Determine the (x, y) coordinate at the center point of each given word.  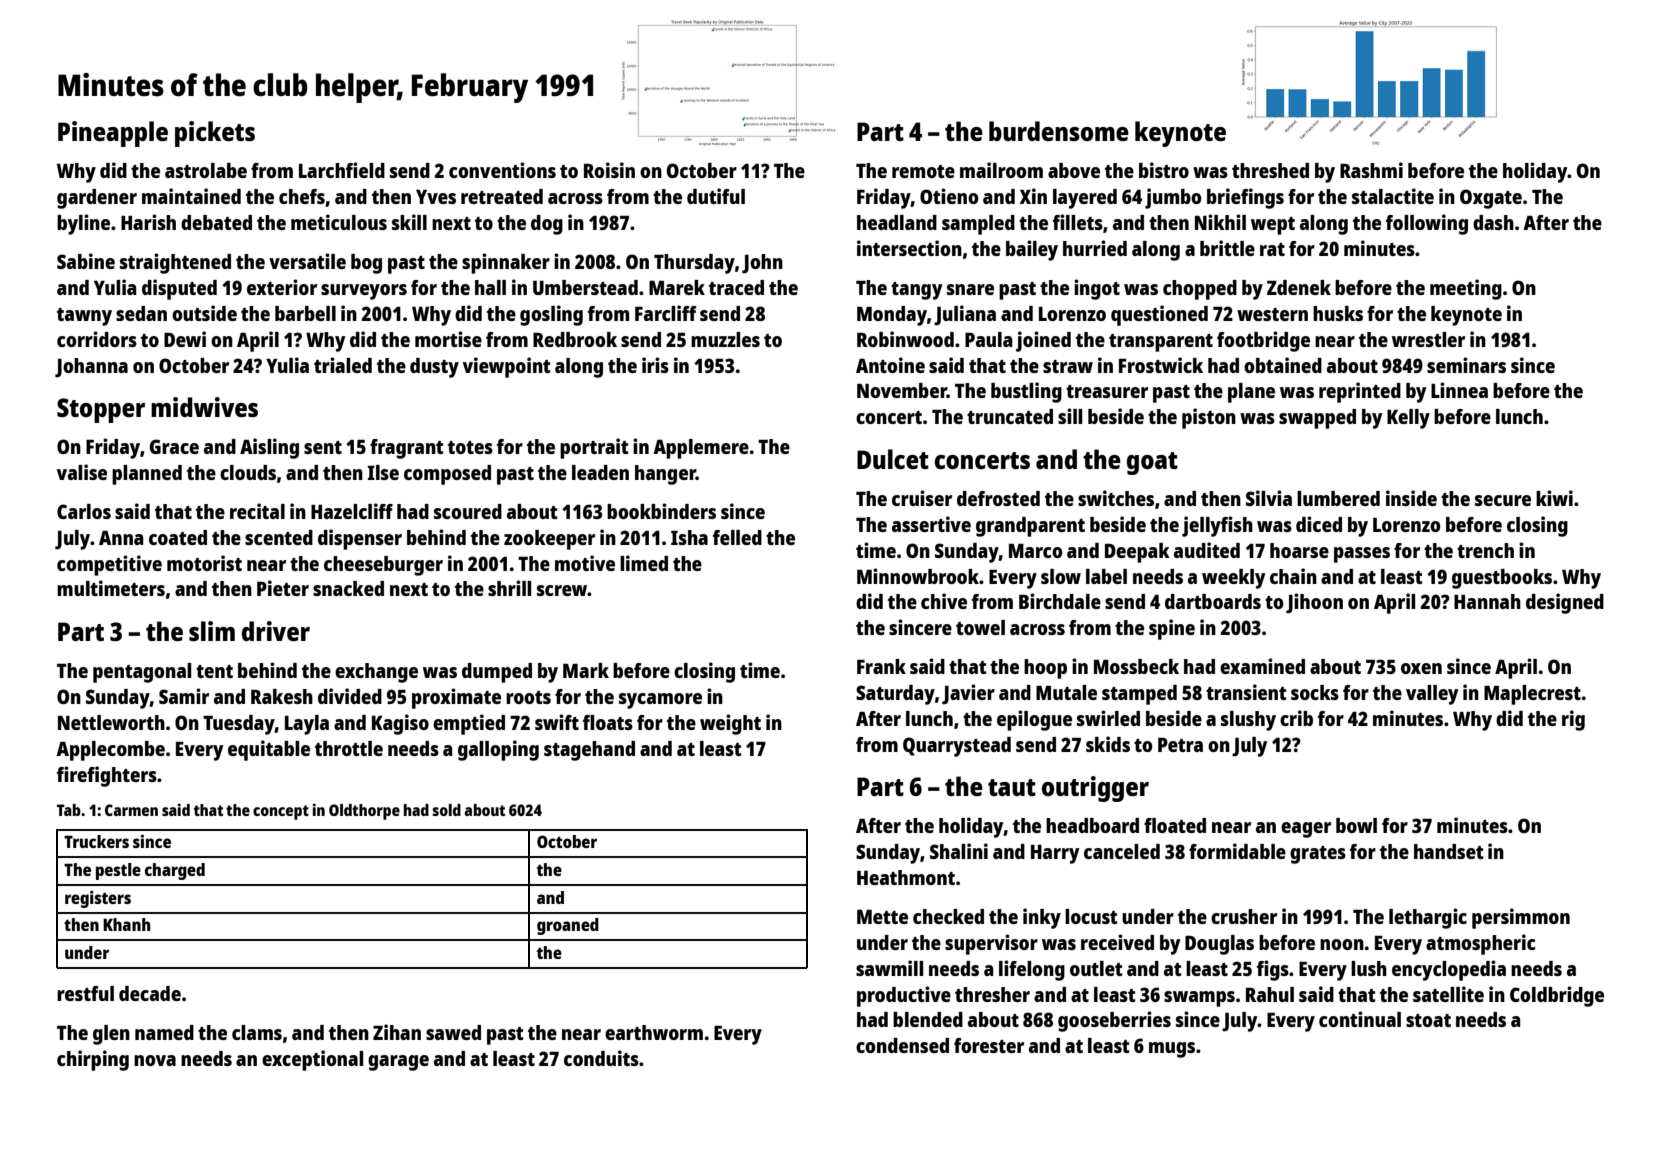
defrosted (998, 498)
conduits (601, 1058)
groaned (568, 926)
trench (1485, 550)
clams (257, 1032)
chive (944, 601)
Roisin (609, 170)
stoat (1428, 1020)
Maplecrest (1532, 695)
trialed (343, 365)
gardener (97, 199)
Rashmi (1371, 170)
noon (1342, 944)
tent (214, 671)
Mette (882, 917)
